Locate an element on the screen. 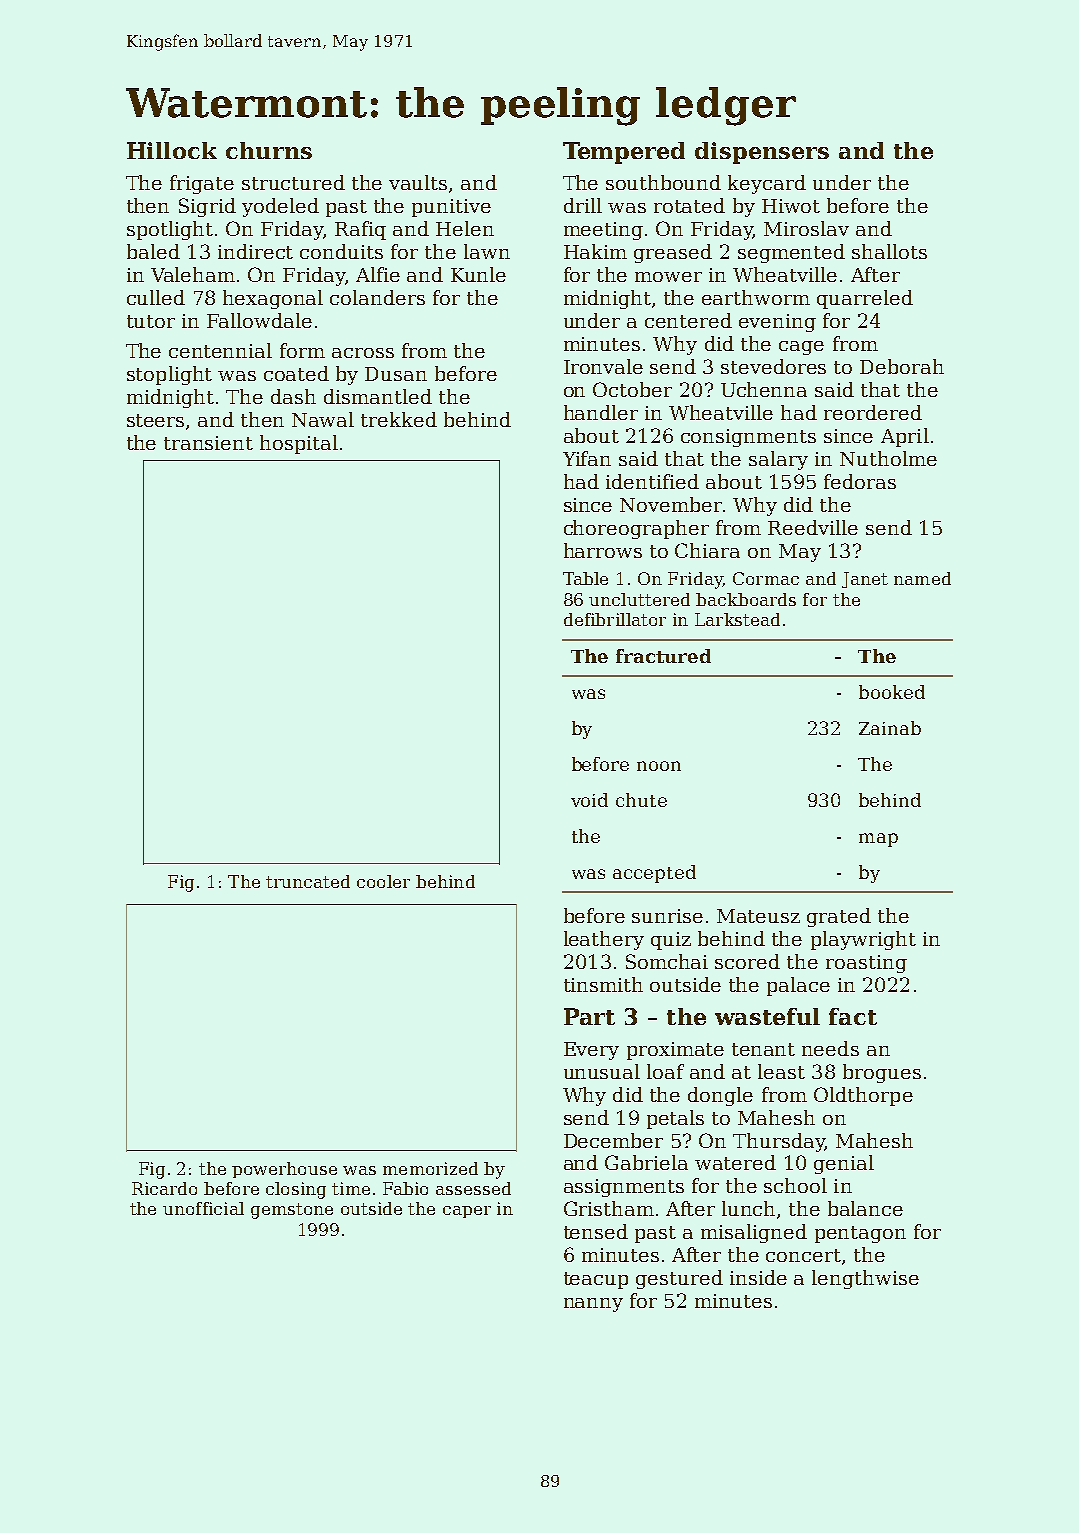  truncated is located at coordinates (308, 881).
